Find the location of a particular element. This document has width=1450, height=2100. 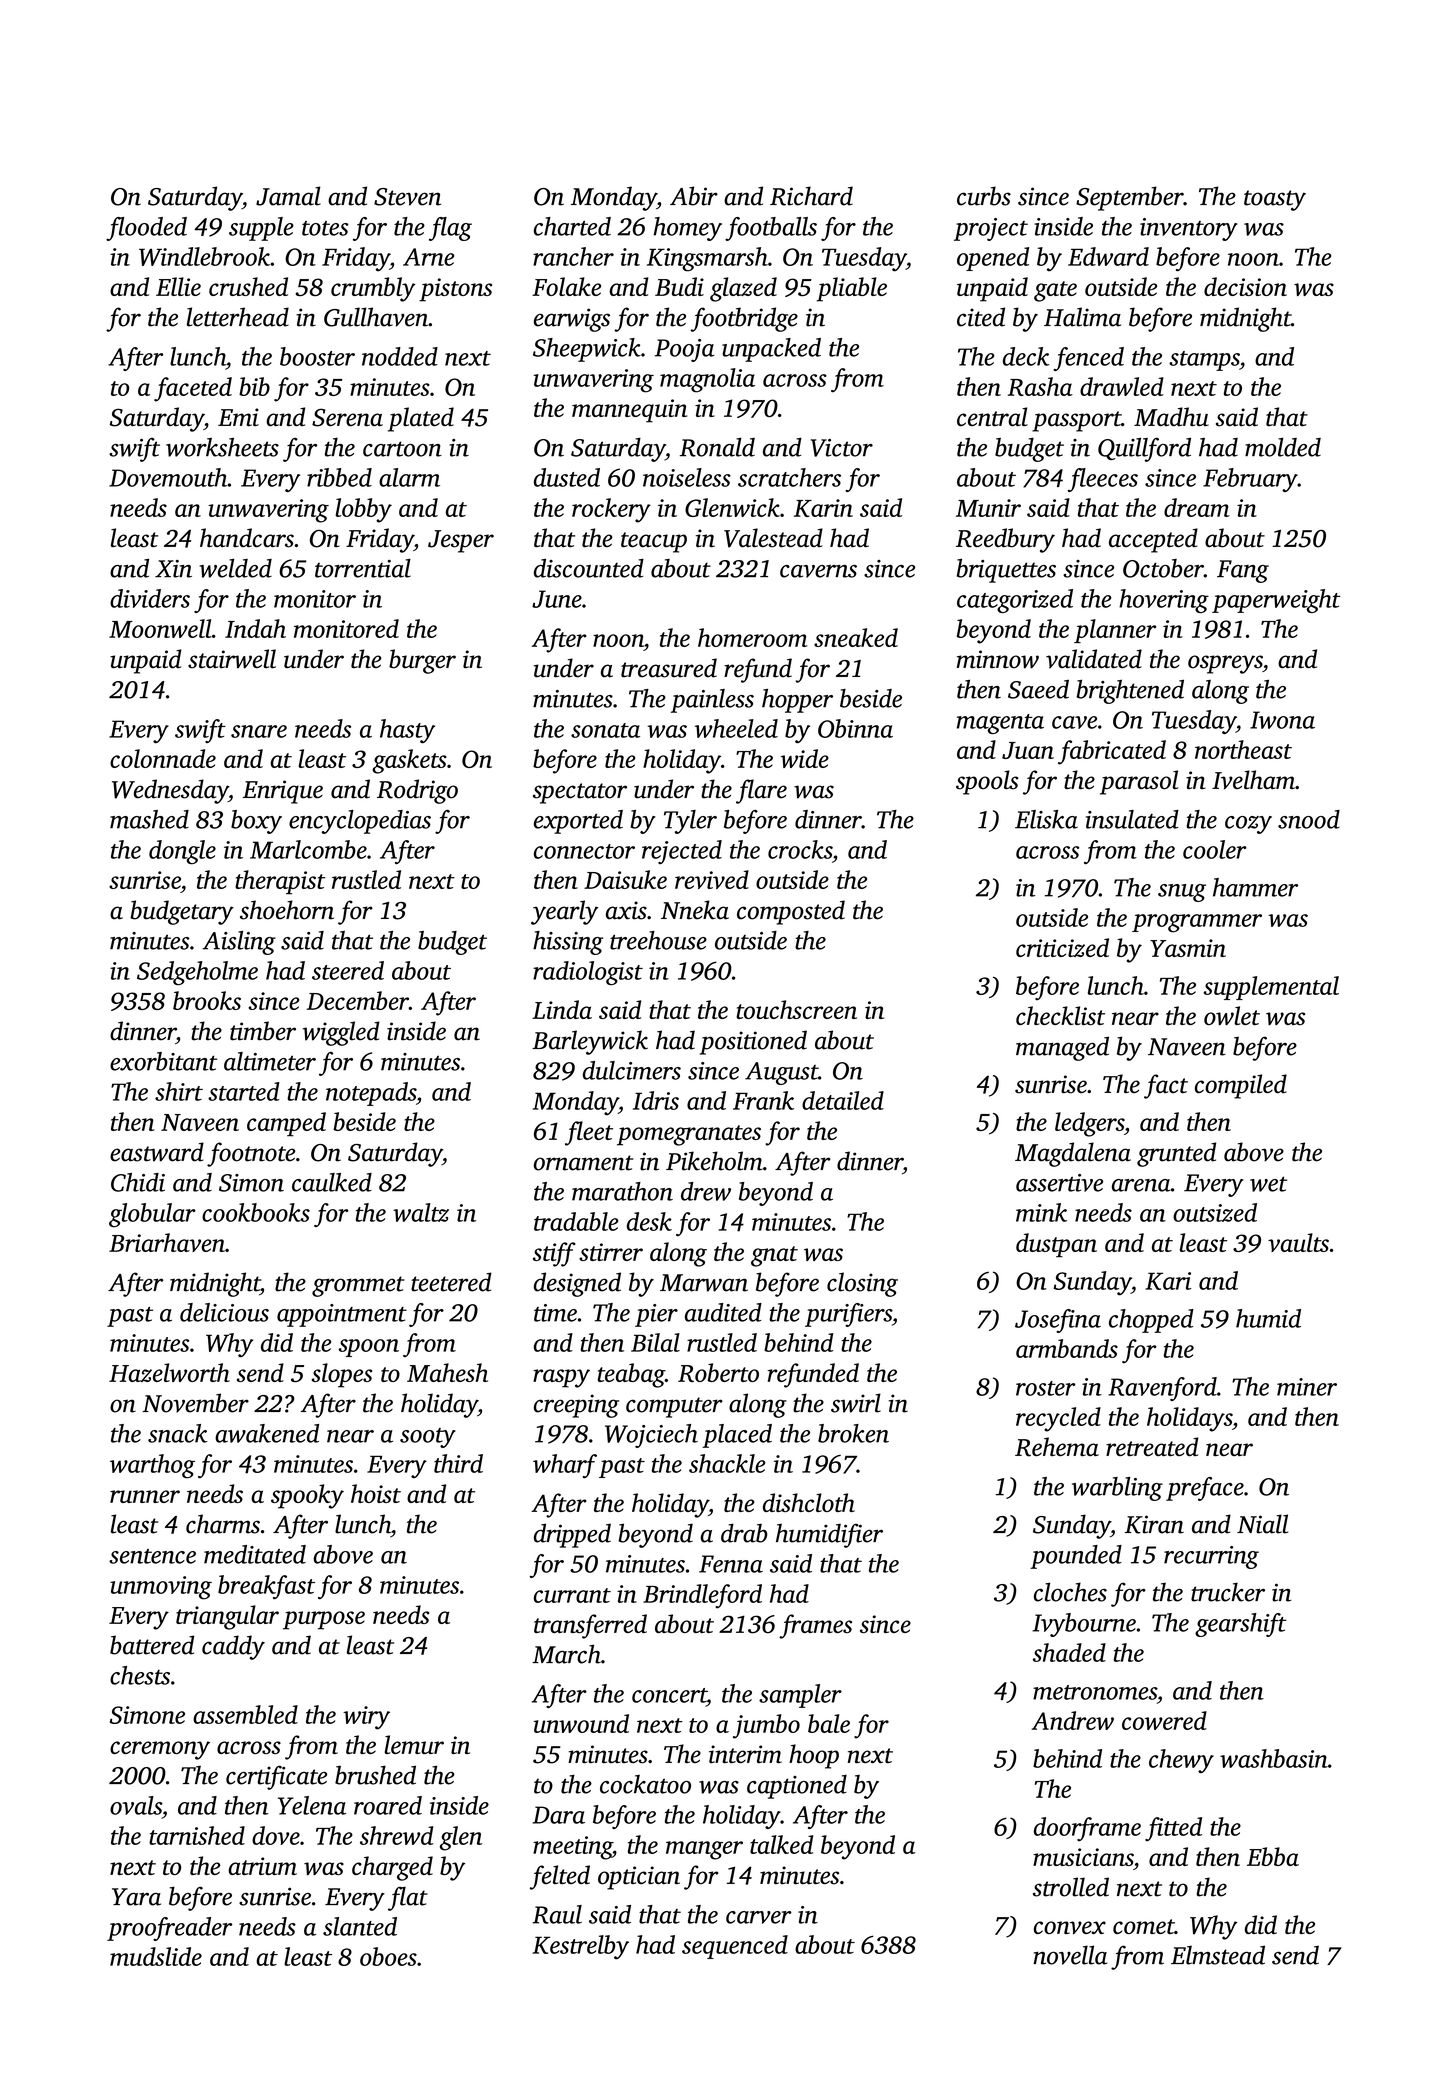

Elmstead is located at coordinates (1218, 1955).
